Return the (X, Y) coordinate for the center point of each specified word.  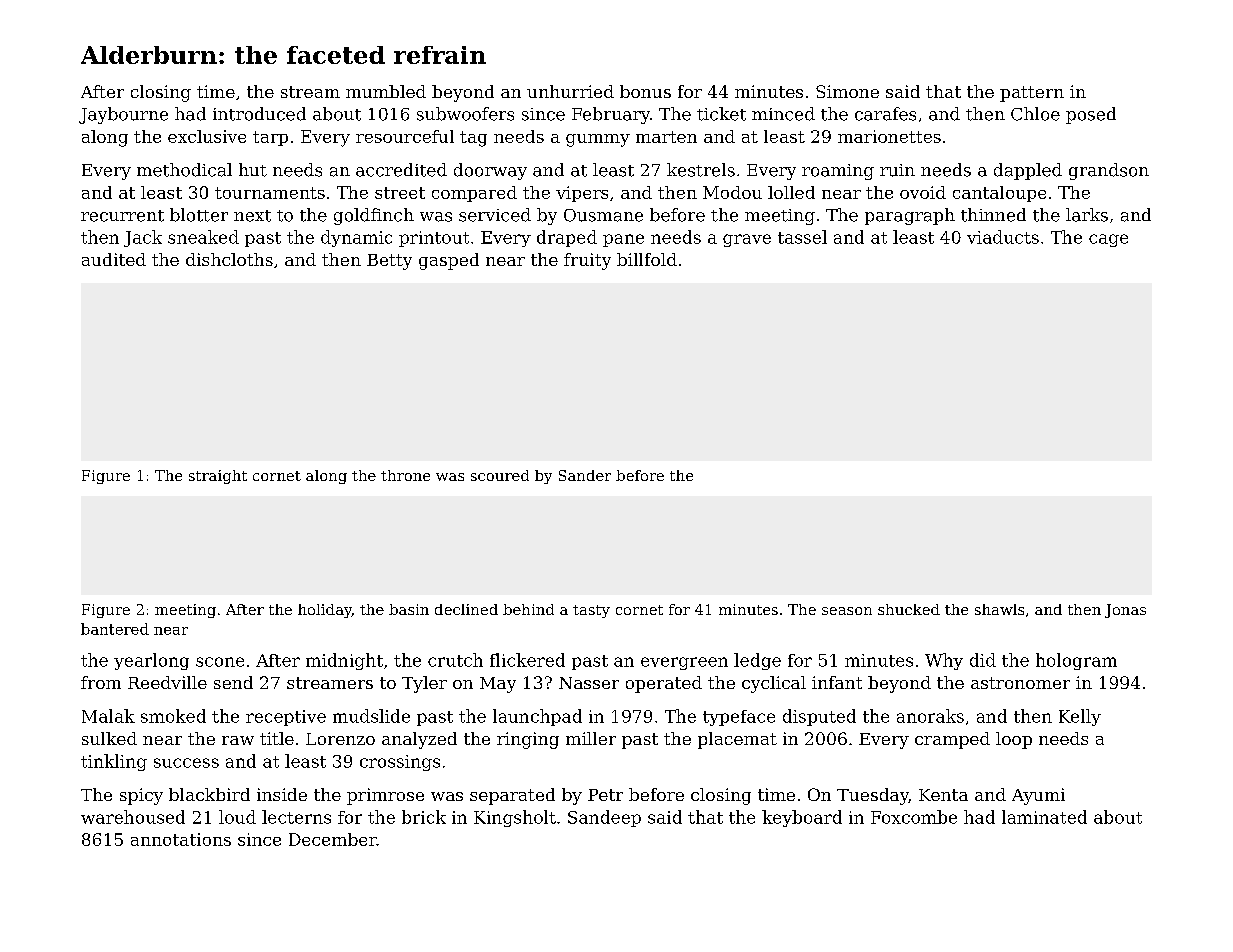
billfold (647, 259)
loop (1014, 740)
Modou (732, 192)
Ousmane (603, 215)
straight (218, 477)
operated (664, 684)
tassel (802, 237)
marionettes (889, 136)
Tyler (424, 684)
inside (282, 794)
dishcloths (229, 259)
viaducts (1003, 237)
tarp (270, 138)
